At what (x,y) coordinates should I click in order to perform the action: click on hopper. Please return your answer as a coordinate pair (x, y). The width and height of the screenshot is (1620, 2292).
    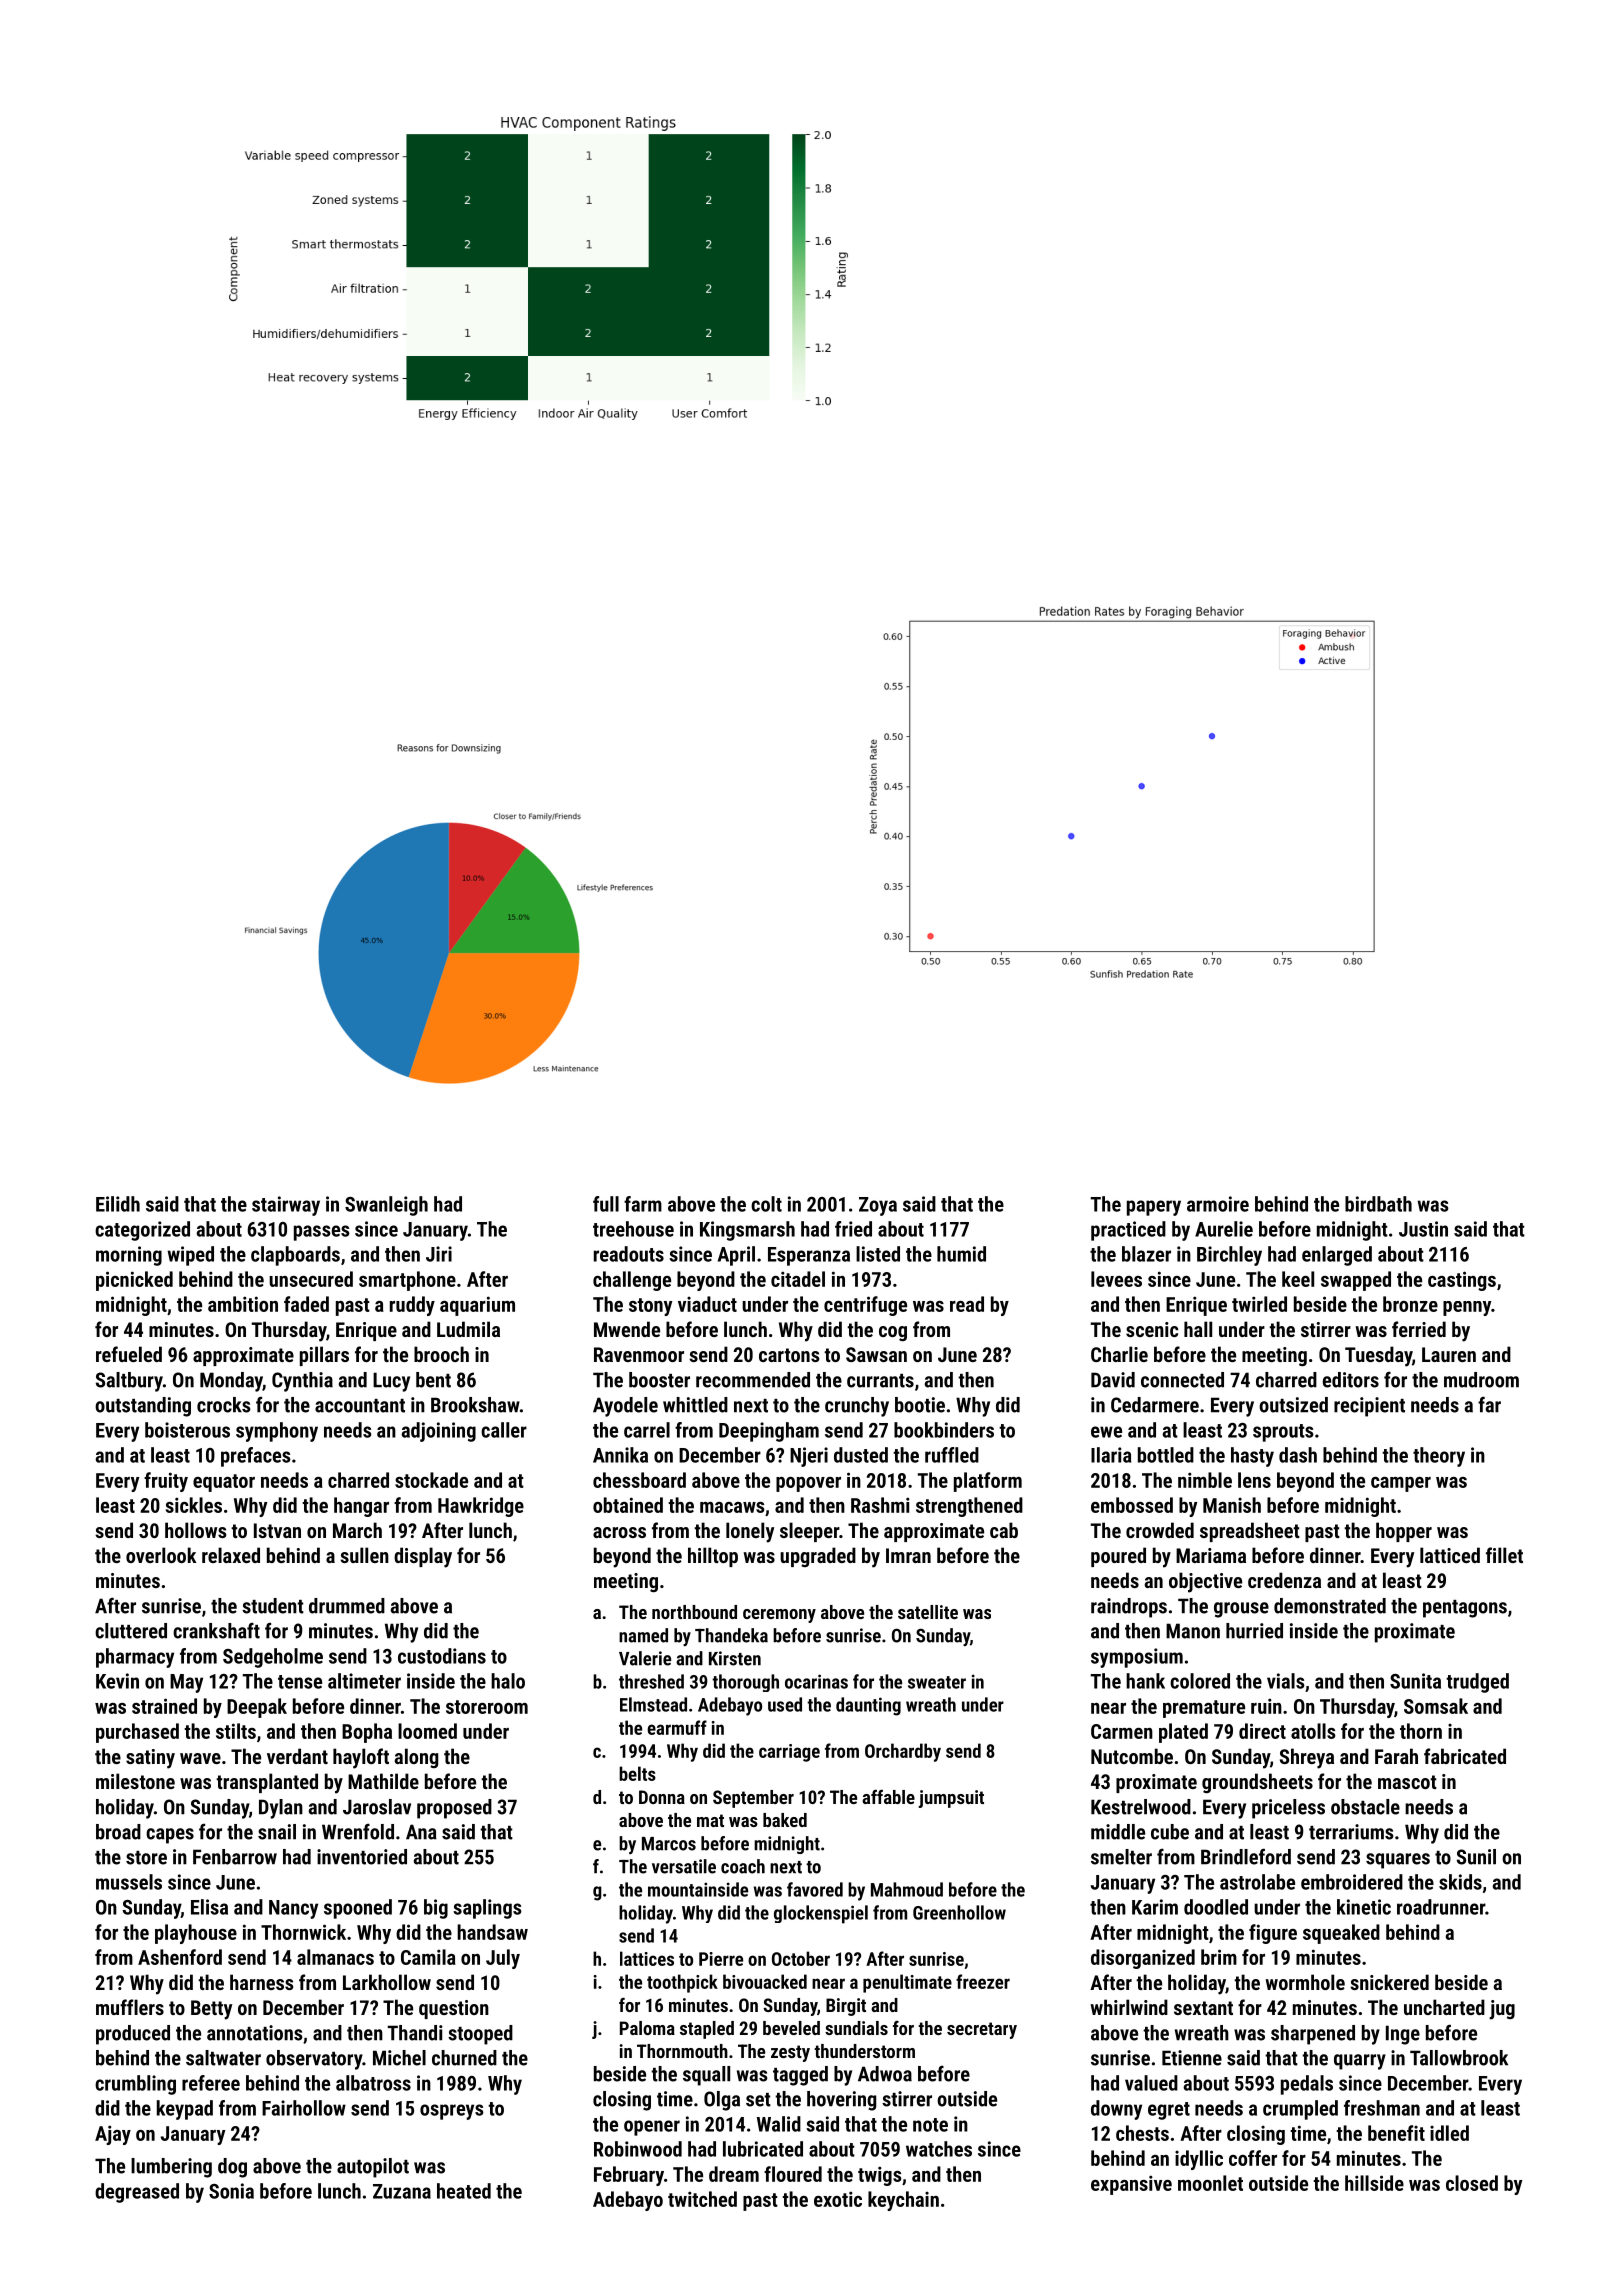
    Looking at the image, I should click on (1404, 1532).
